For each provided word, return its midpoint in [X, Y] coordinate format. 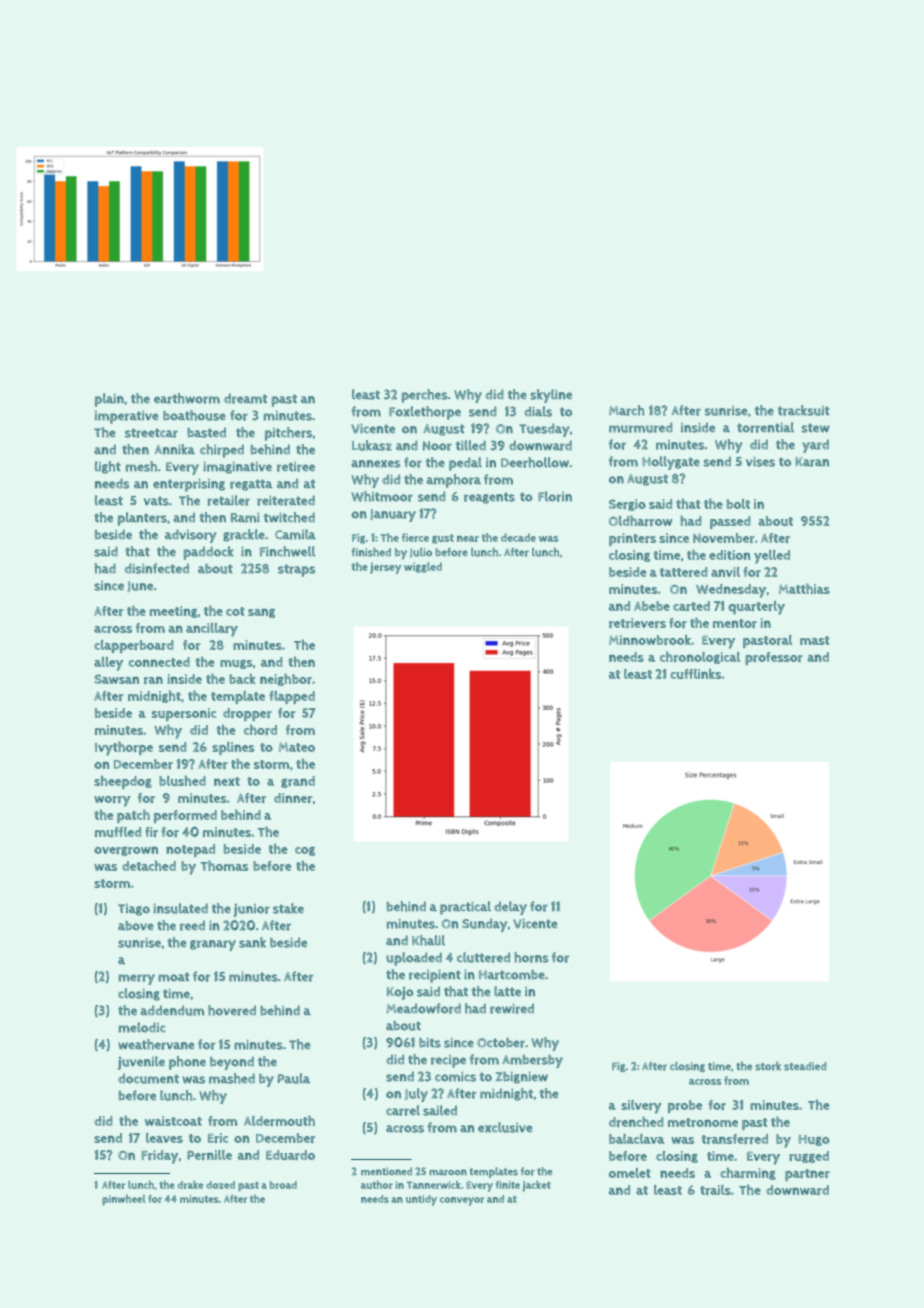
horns [531, 957]
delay [510, 908]
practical [465, 908]
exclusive [505, 1127]
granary [213, 945]
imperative [126, 417]
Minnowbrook [650, 640]
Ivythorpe [124, 748]
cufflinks [695, 674]
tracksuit [804, 410]
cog [305, 851]
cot [235, 611]
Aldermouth [279, 1120]
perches [424, 396]
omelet [630, 1173]
